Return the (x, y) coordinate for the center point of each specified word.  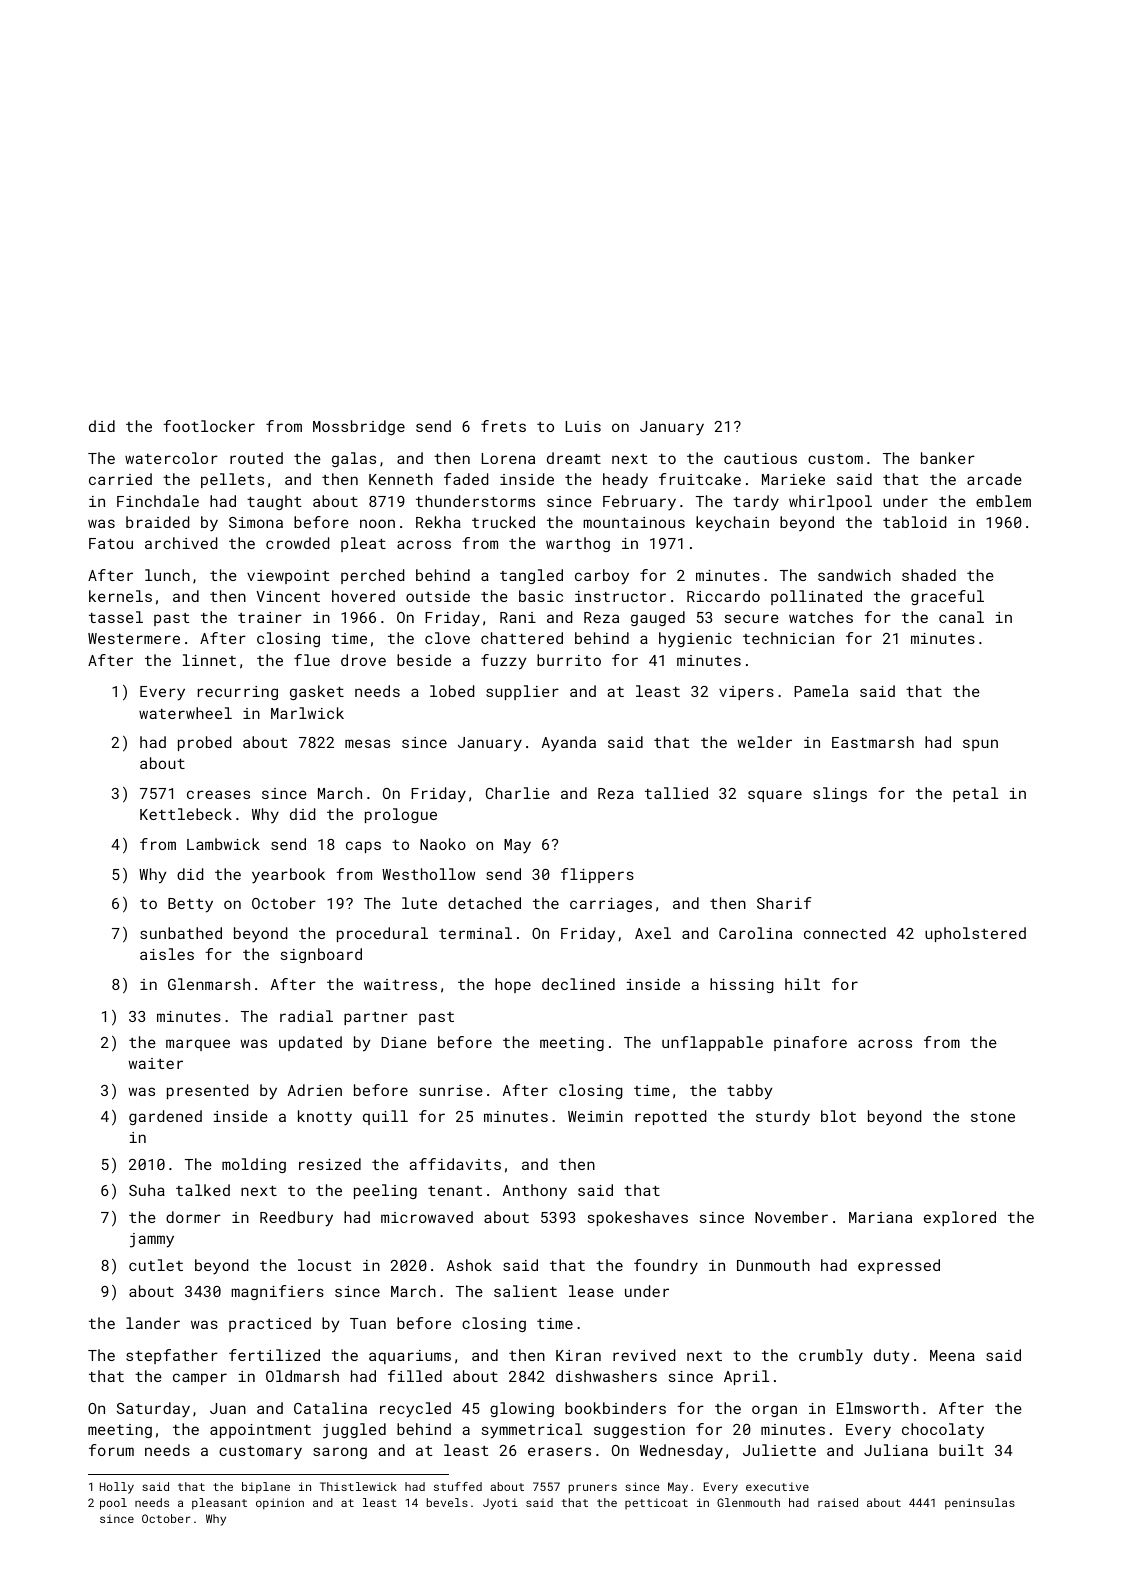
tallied (676, 793)
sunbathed (181, 933)
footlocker (209, 426)
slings (840, 794)
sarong (340, 1453)
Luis (583, 426)
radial (306, 1016)
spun (980, 745)
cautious (760, 458)
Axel (653, 933)
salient (525, 1291)
